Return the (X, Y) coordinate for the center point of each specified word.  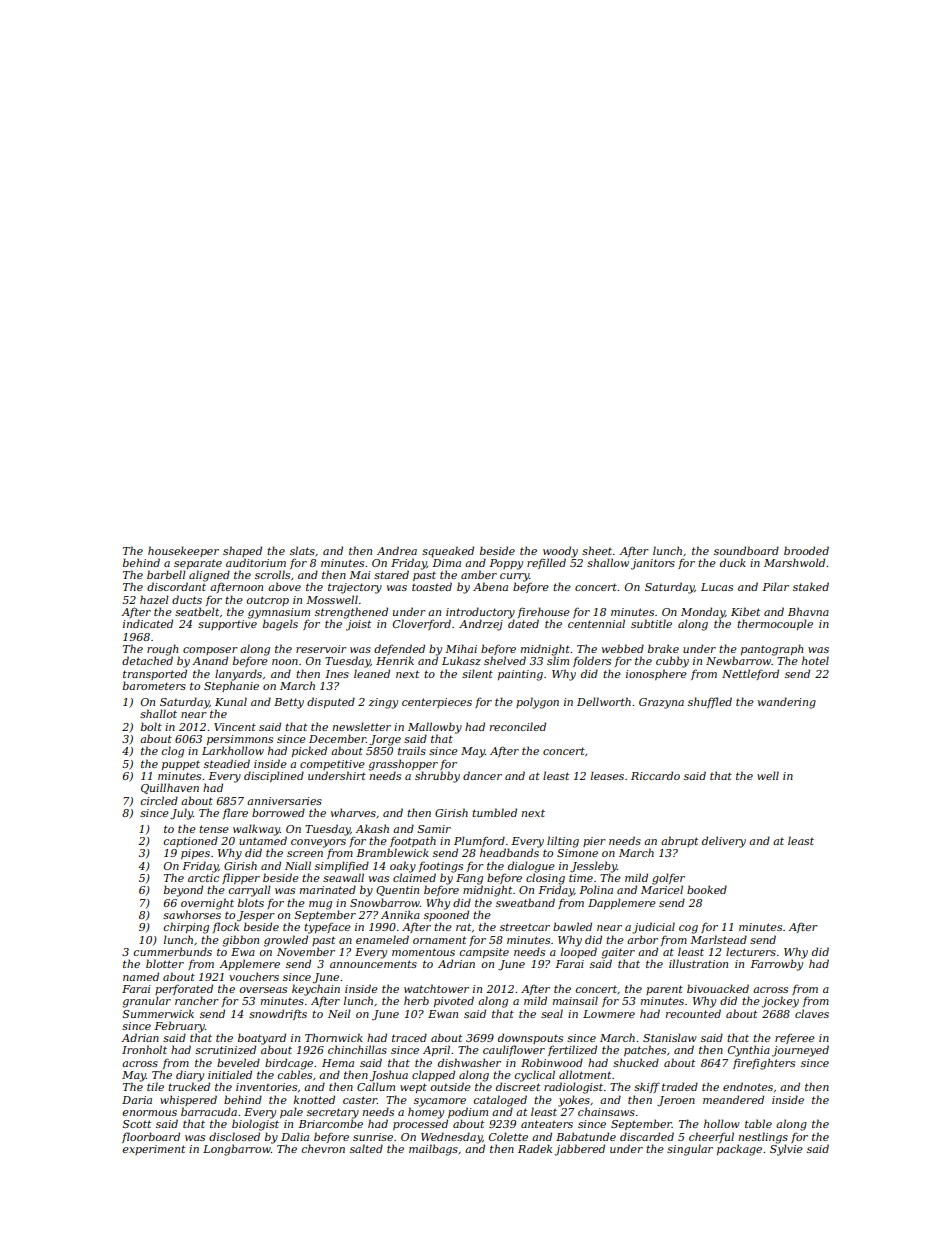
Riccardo (655, 775)
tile (155, 1086)
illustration (698, 963)
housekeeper (183, 551)
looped (579, 952)
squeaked (448, 552)
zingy (383, 703)
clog (173, 752)
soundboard (746, 550)
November (306, 951)
